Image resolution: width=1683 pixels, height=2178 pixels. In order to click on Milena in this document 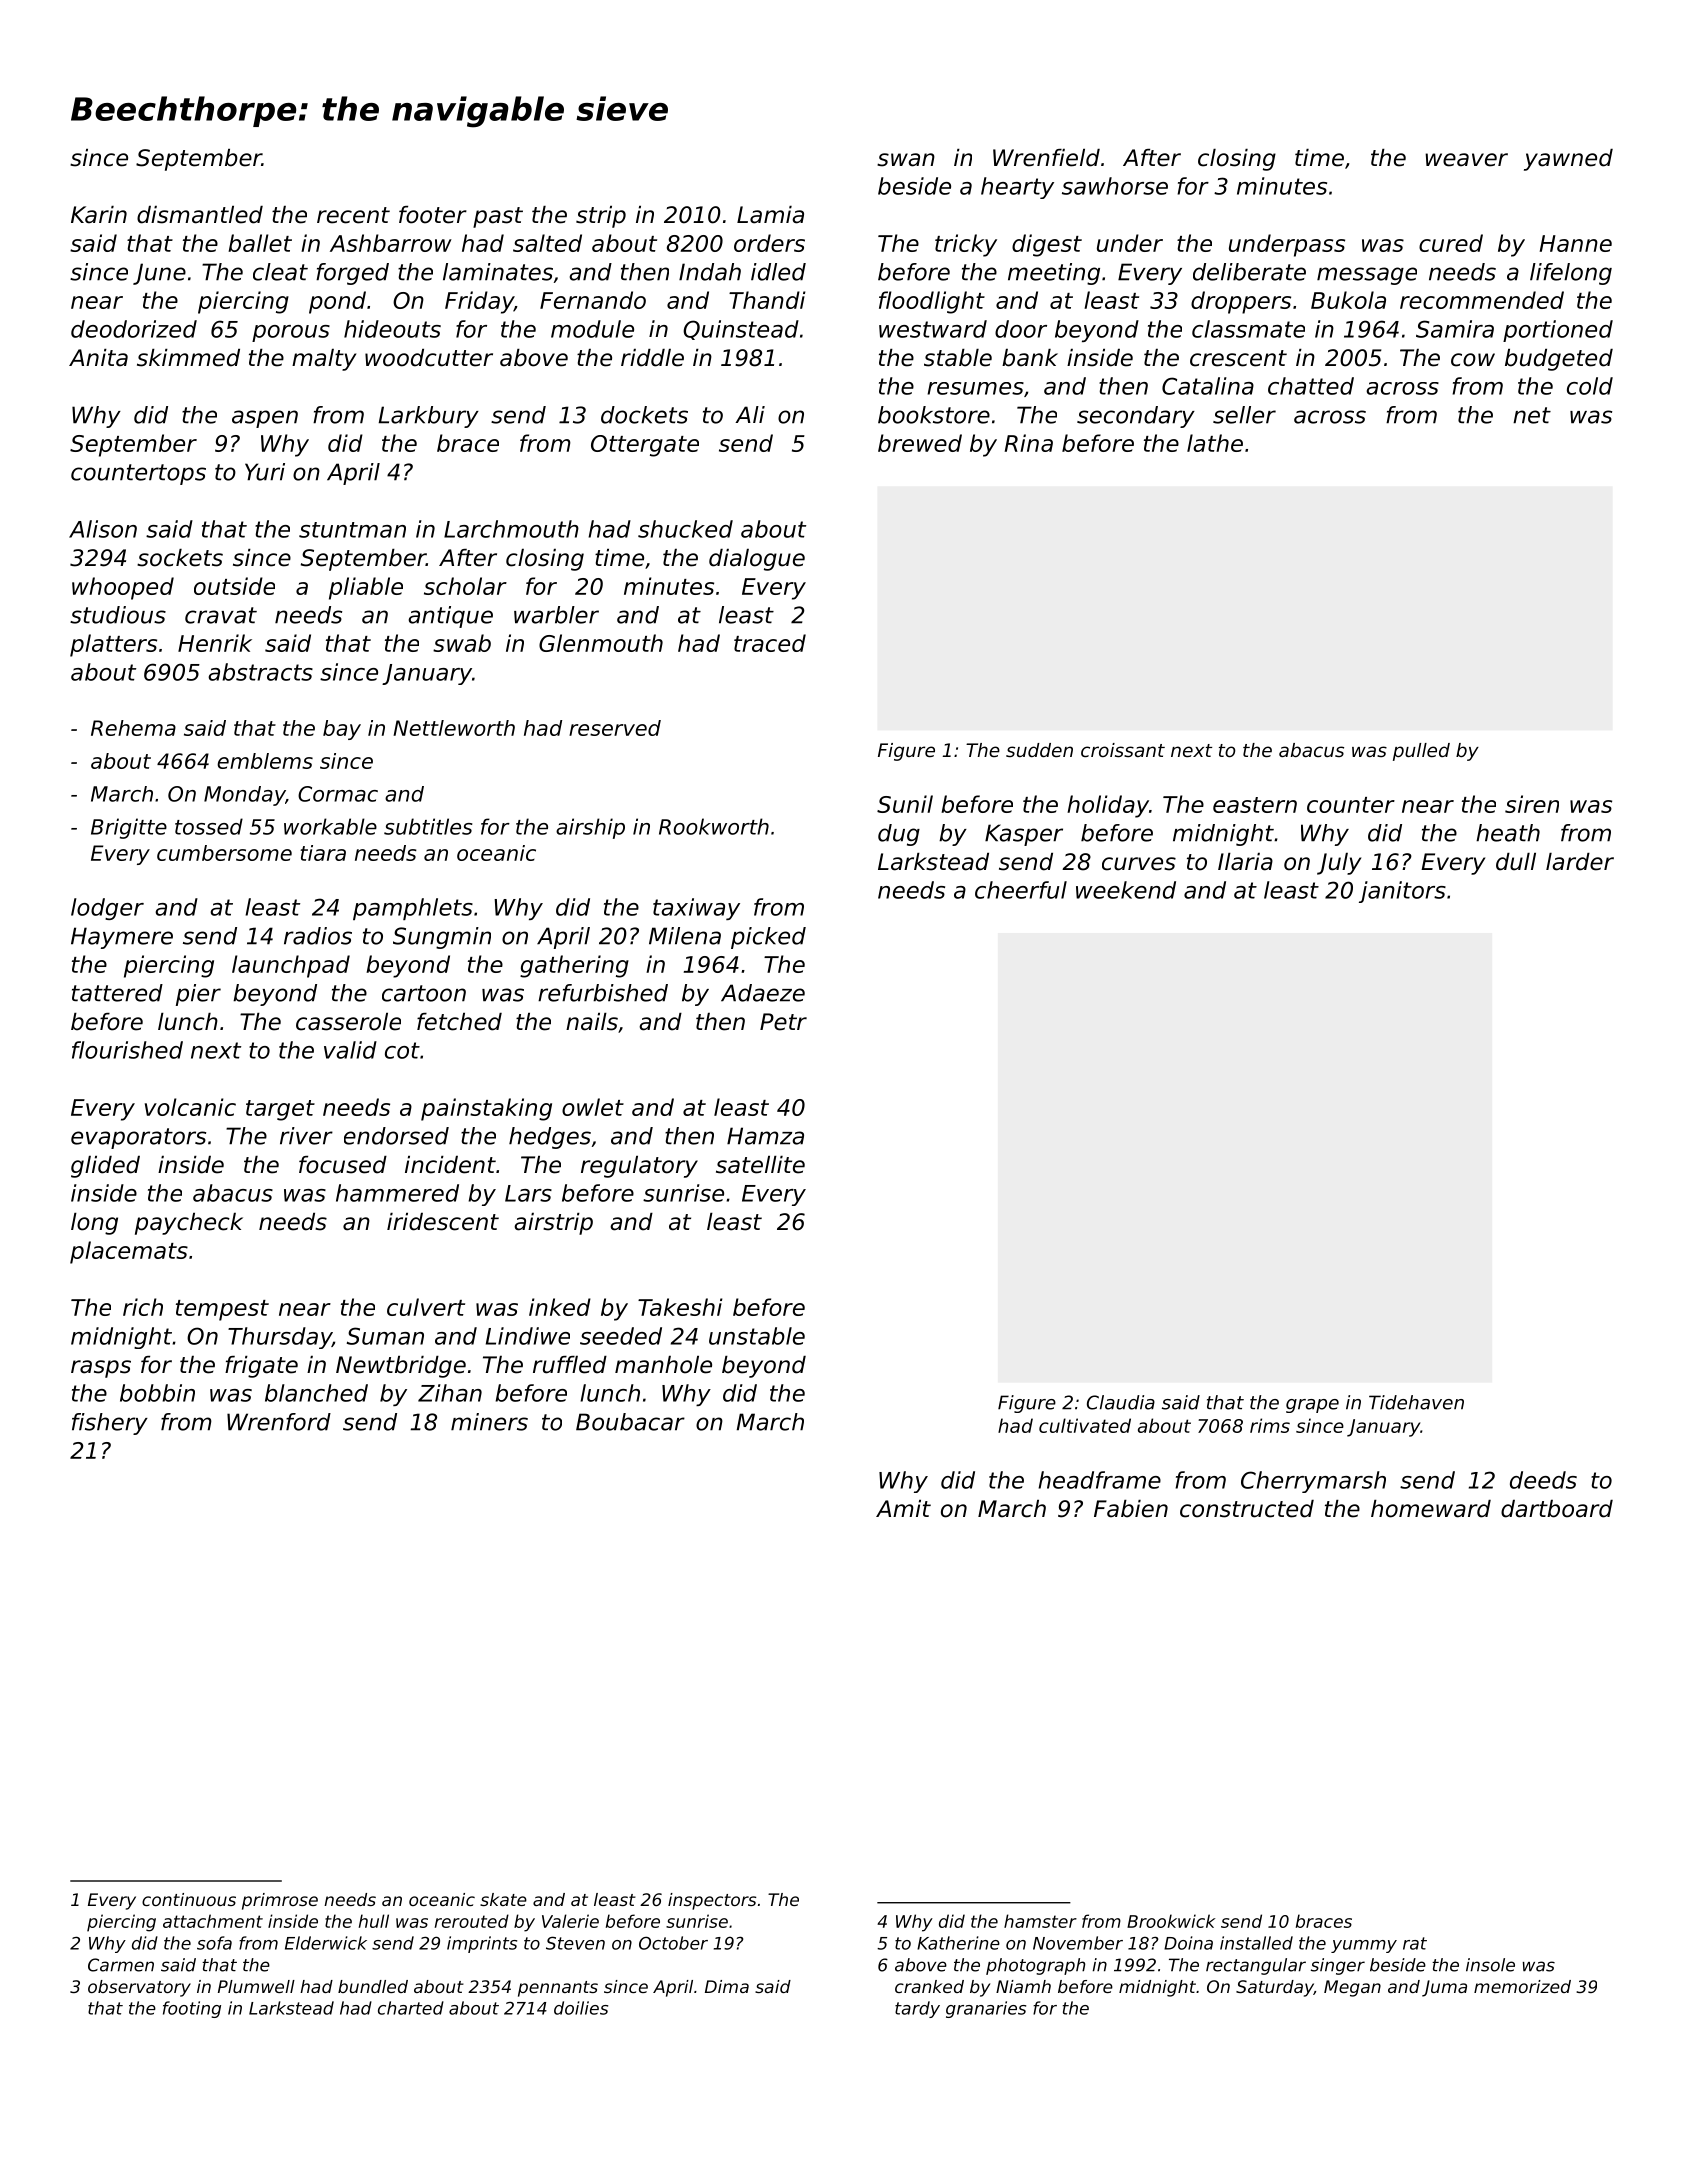, I will do `click(685, 936)`.
